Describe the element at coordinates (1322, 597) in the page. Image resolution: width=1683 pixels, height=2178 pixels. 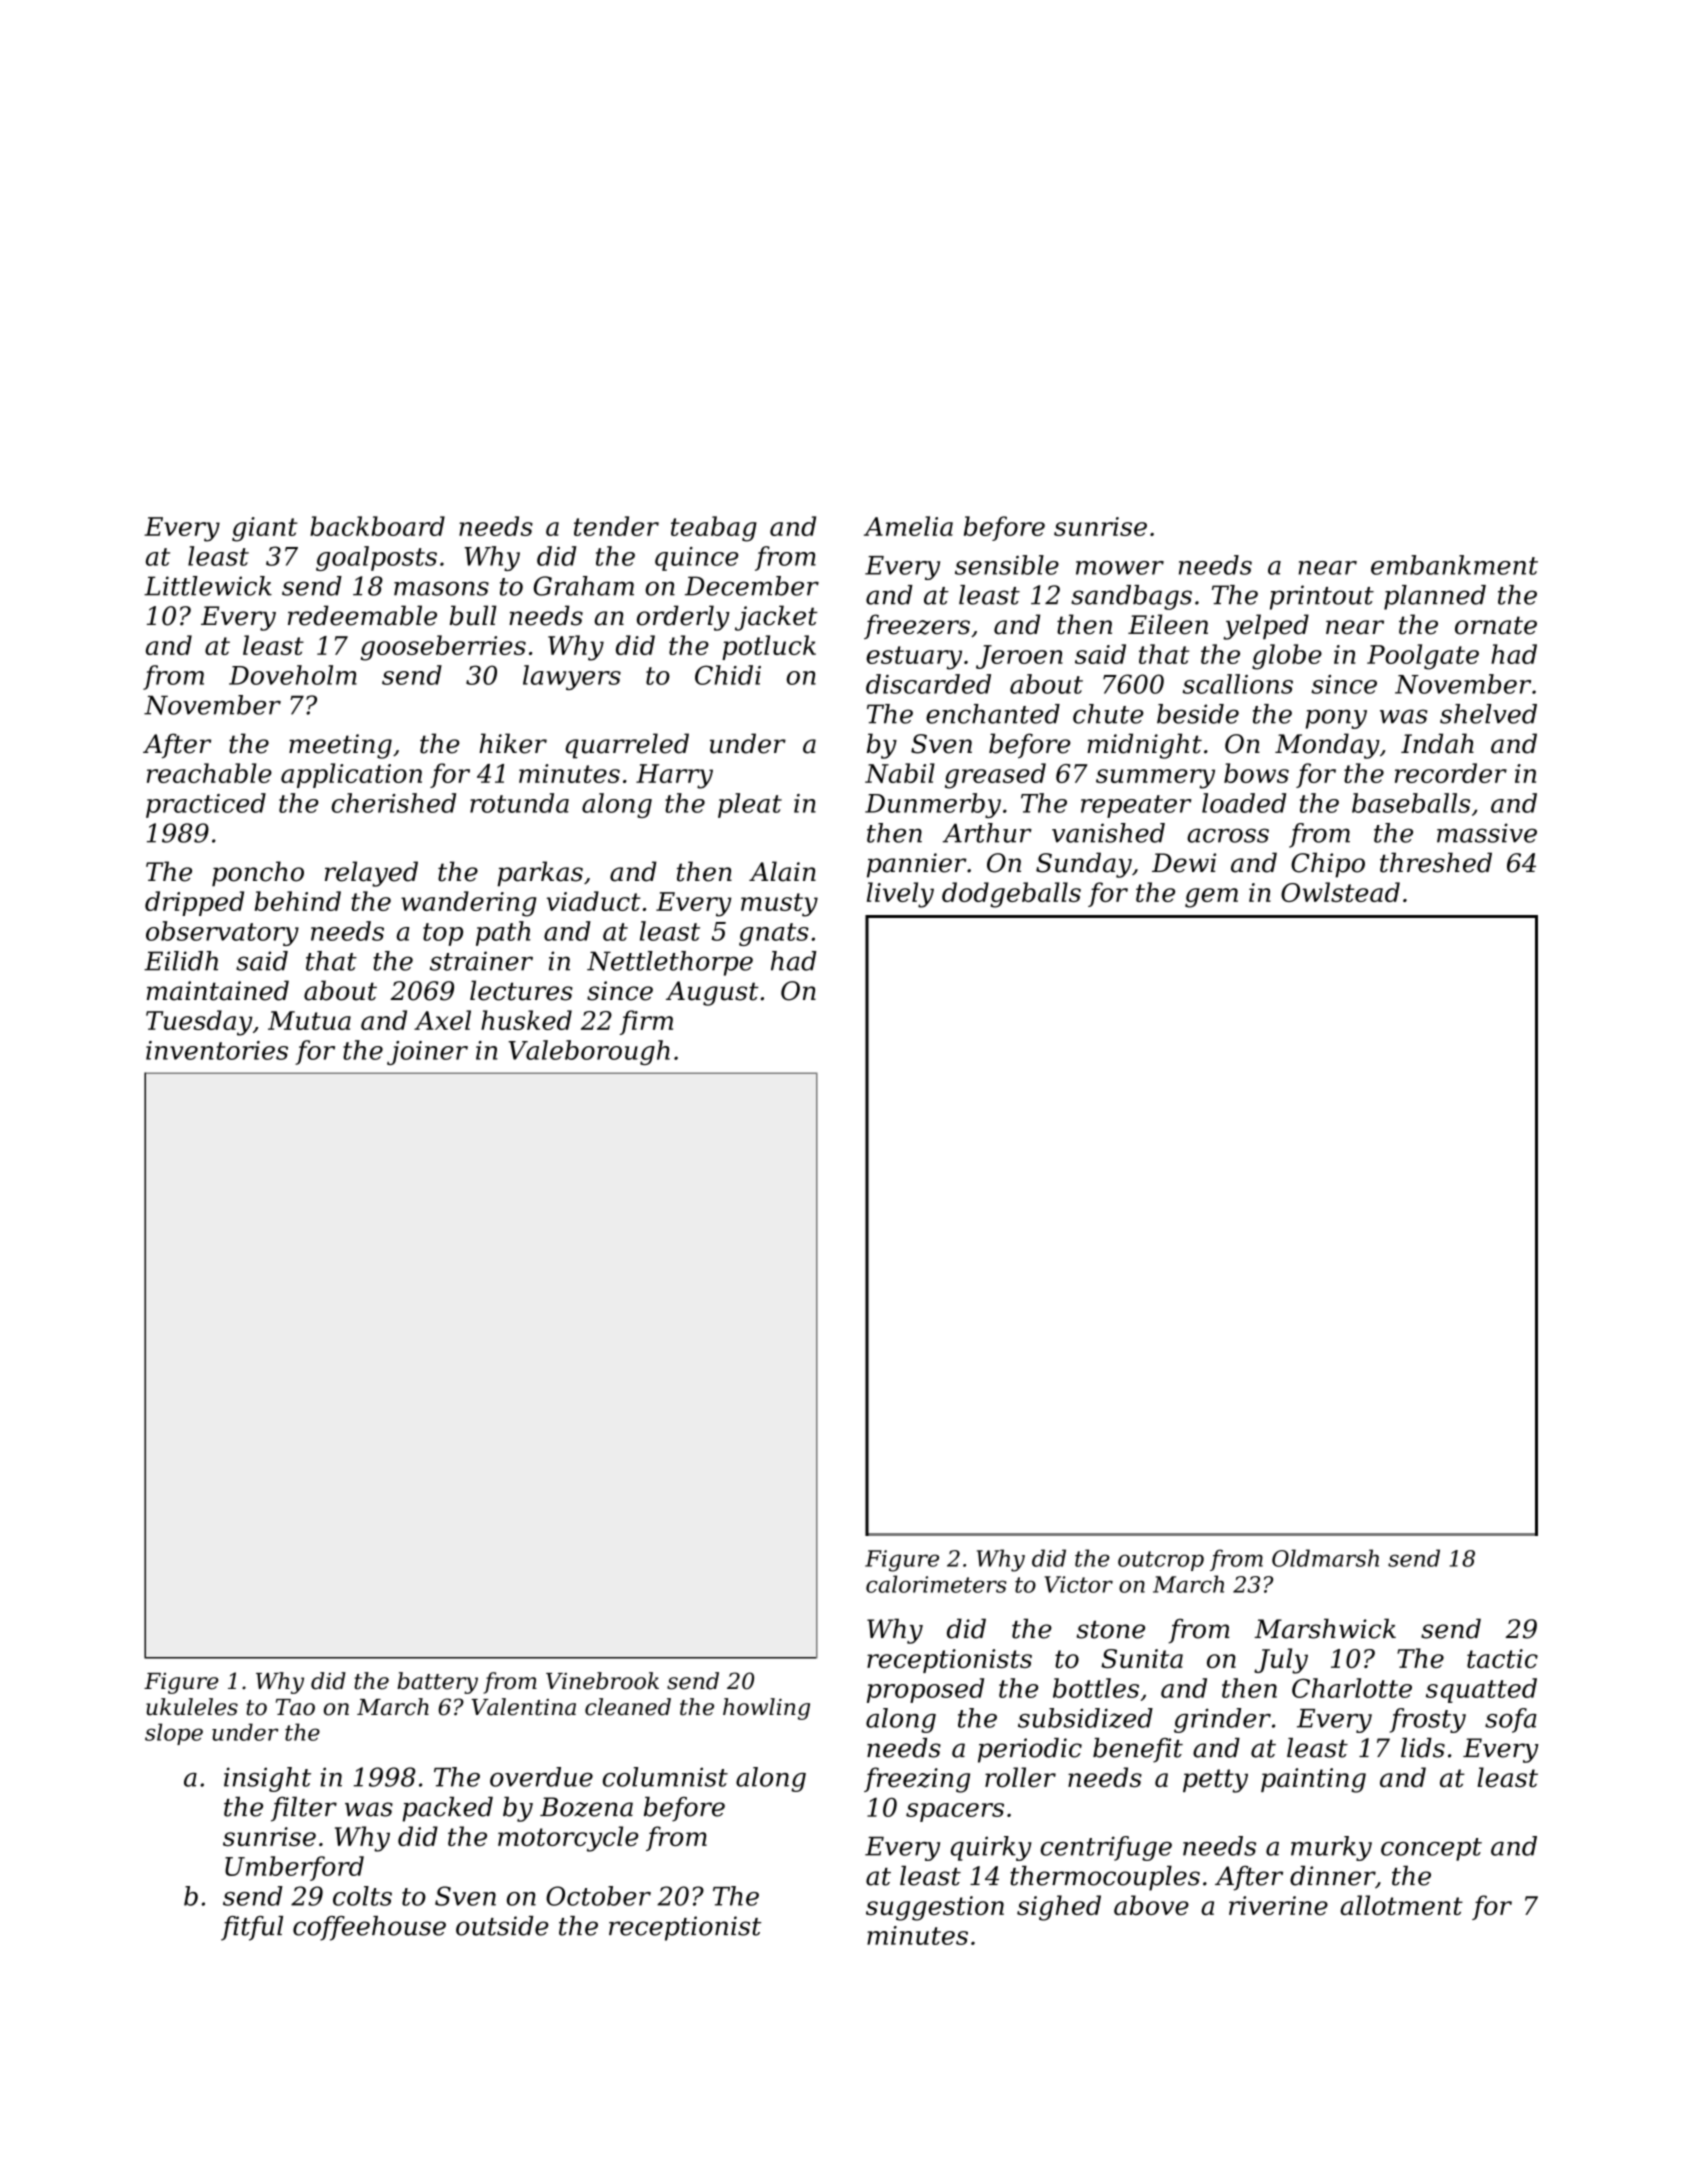
I see `printout` at that location.
